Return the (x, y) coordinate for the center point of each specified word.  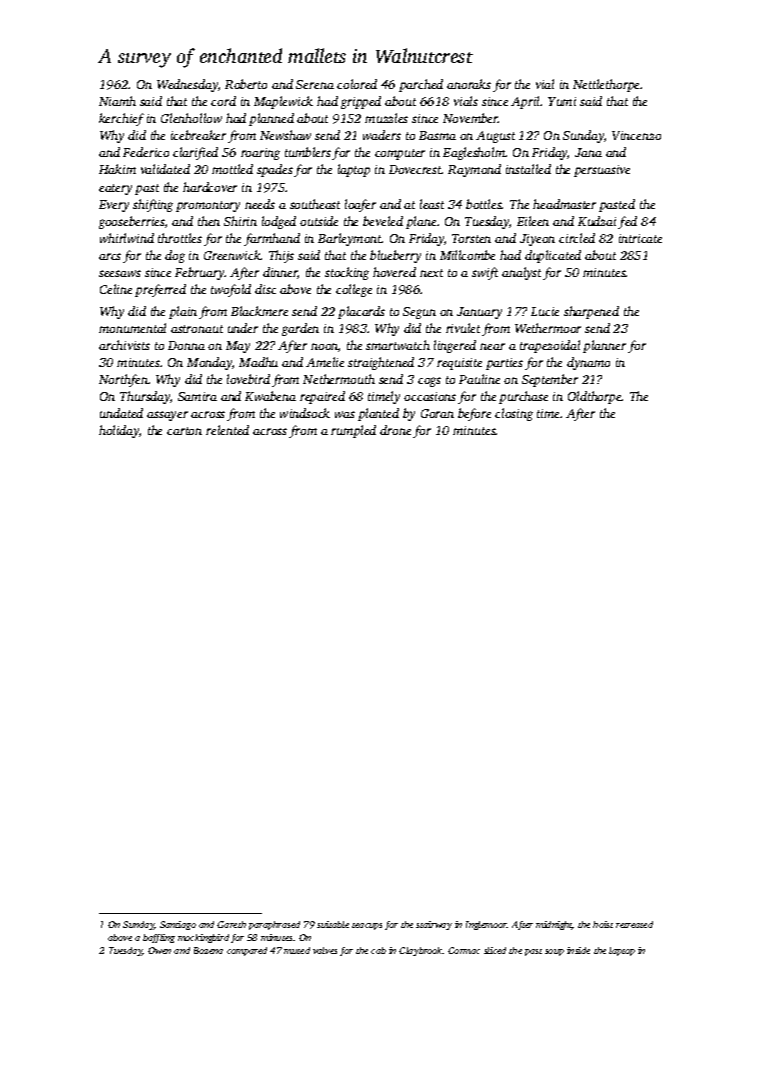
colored (357, 84)
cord (223, 101)
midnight (554, 925)
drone (395, 430)
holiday (119, 431)
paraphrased (274, 925)
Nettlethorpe (606, 85)
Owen (159, 950)
